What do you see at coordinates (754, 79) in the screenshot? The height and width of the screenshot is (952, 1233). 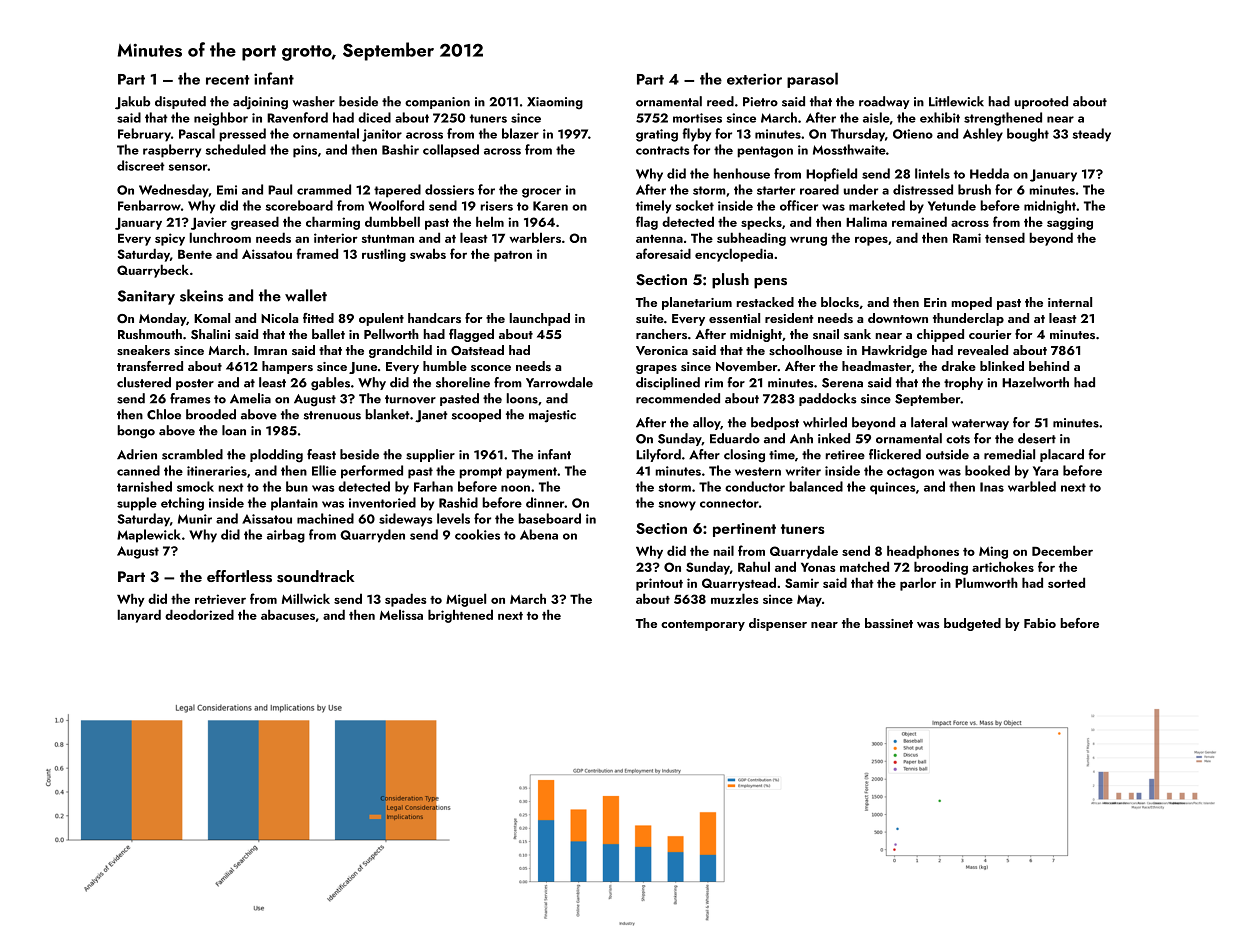 I see `exterior` at bounding box center [754, 79].
